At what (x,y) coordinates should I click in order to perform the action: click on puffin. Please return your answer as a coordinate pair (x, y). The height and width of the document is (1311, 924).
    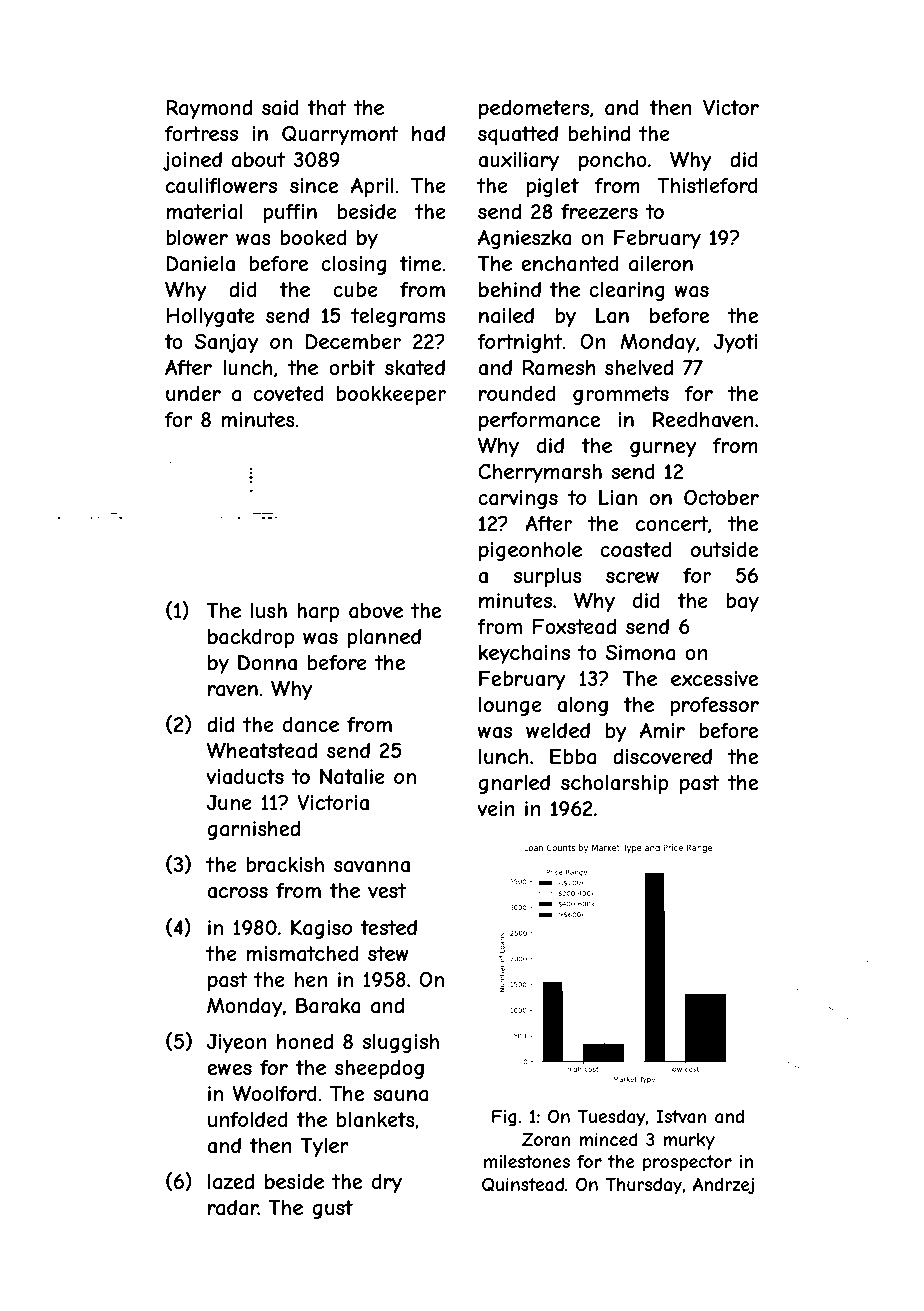
    Looking at the image, I should click on (290, 213).
